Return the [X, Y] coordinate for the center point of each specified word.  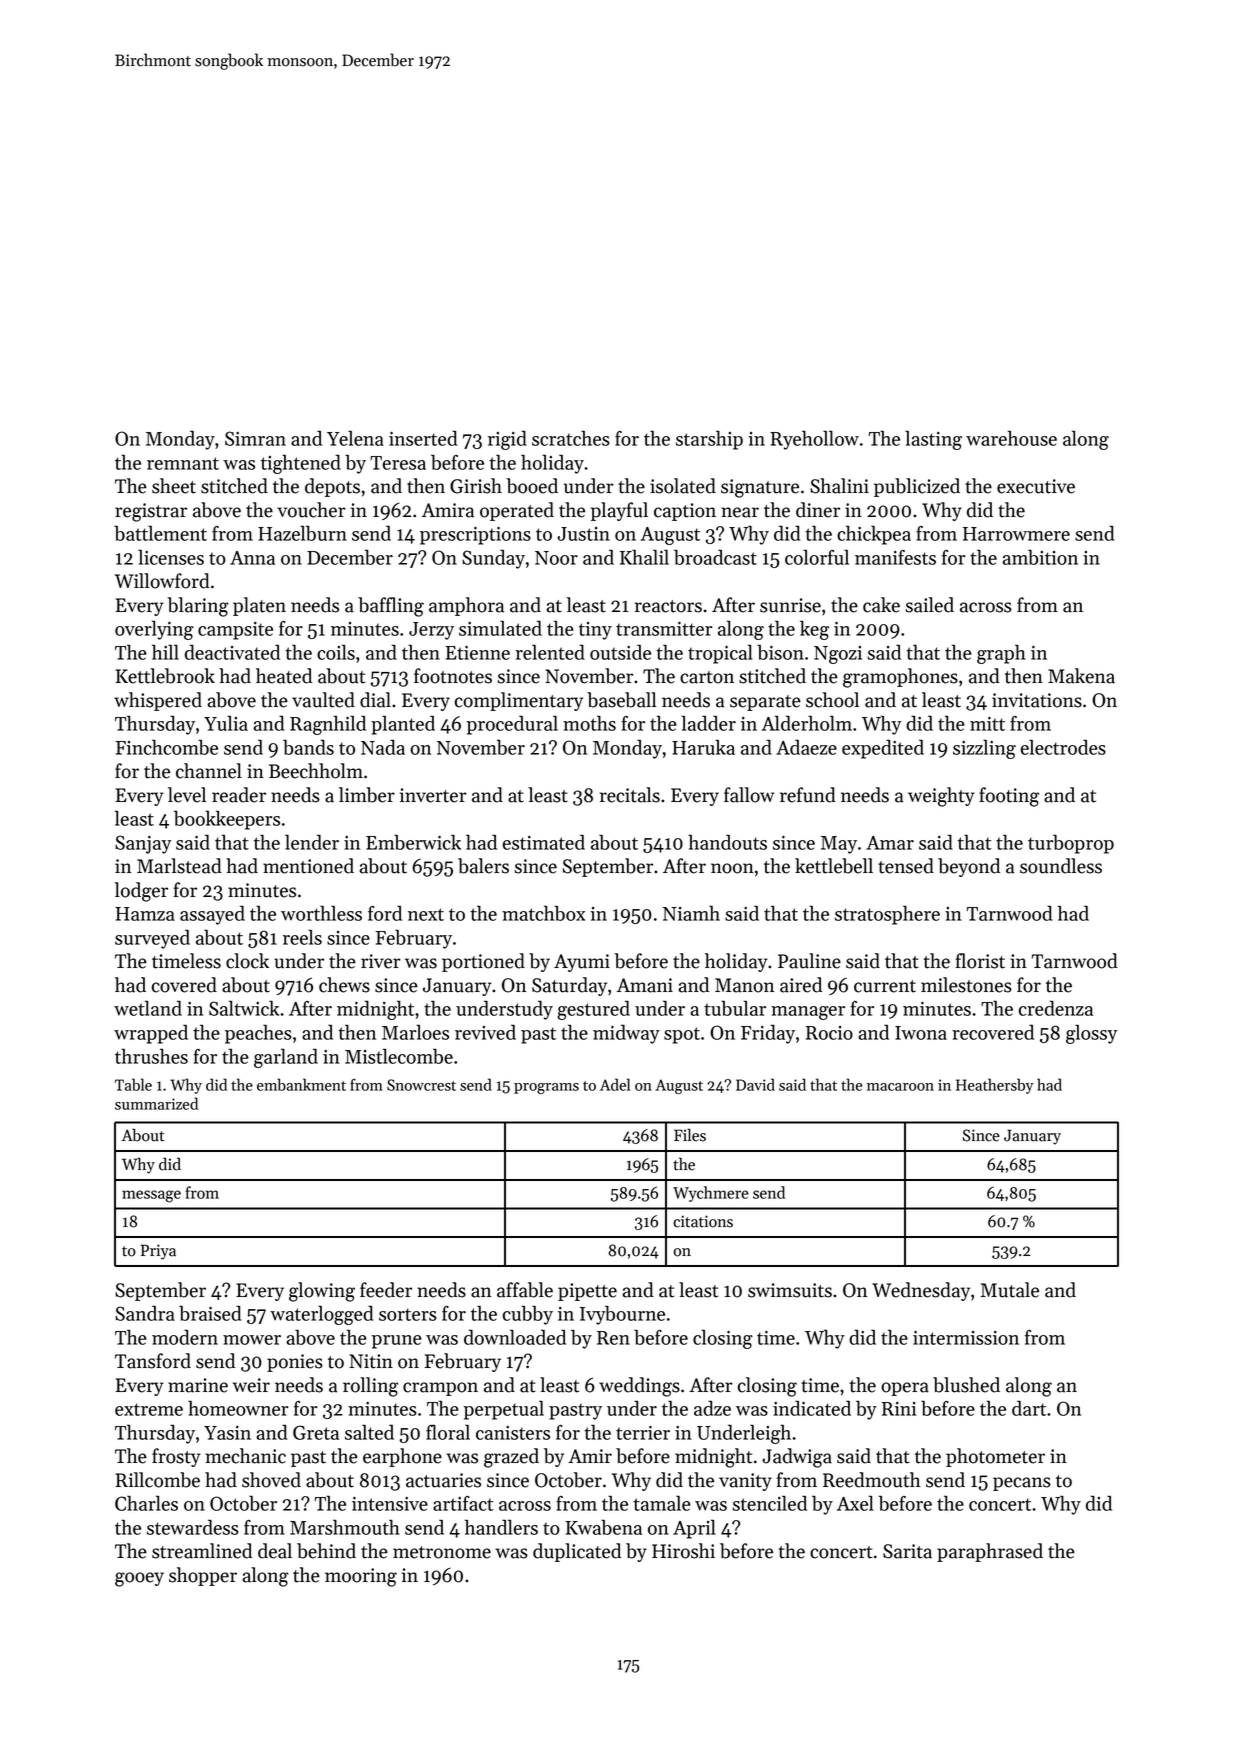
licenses [171, 557]
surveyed [152, 939]
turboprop [1071, 844]
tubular [735, 1008]
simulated [500, 628]
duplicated [577, 1552]
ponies [295, 1363]
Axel [855, 1503]
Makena [1081, 676]
